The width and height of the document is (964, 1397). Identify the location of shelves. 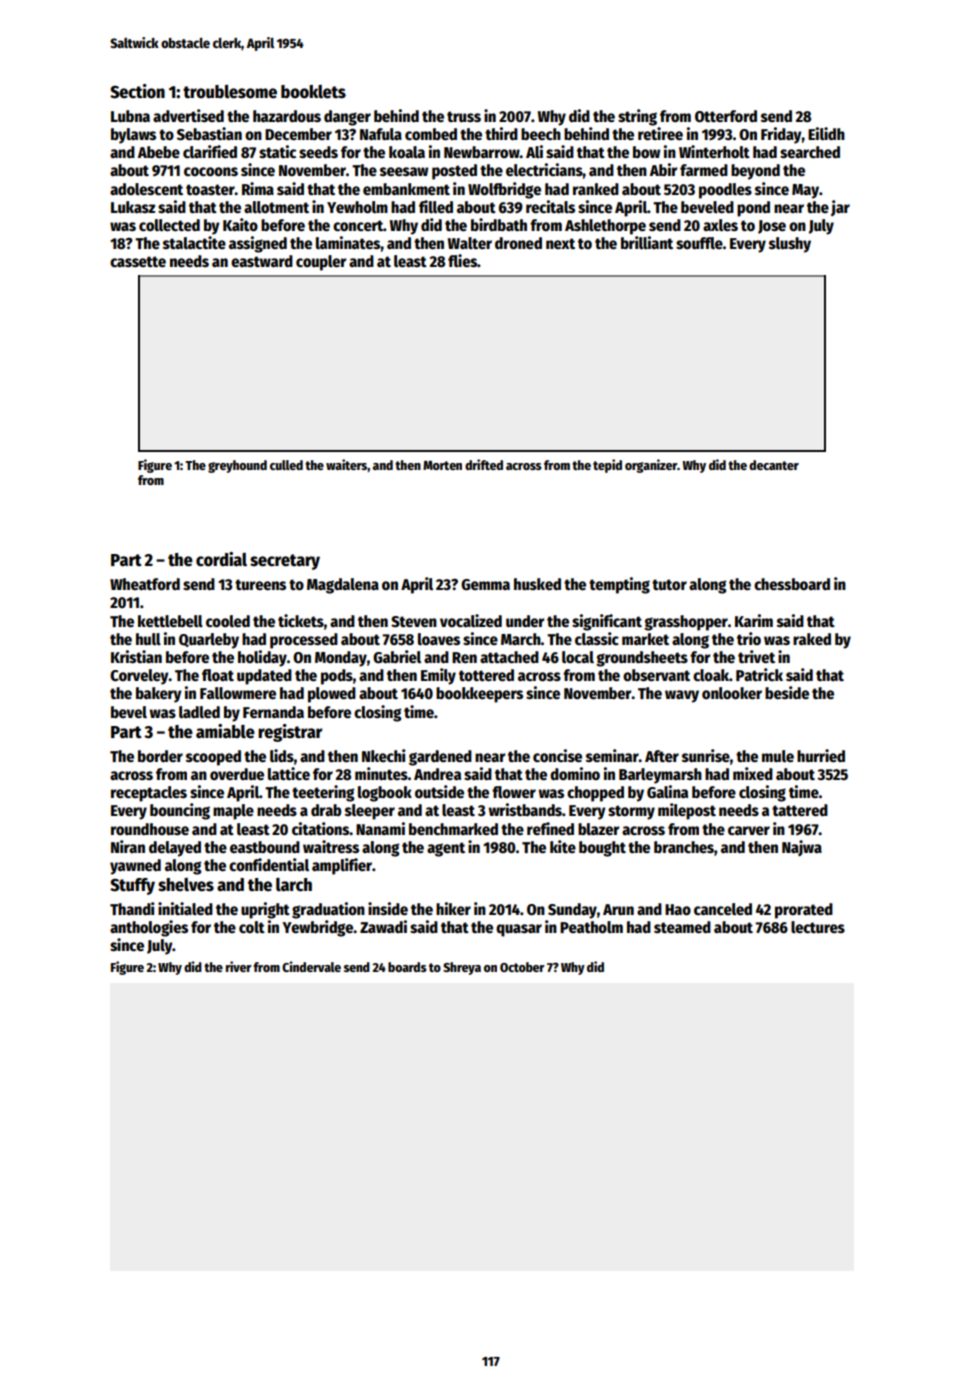
(186, 885).
